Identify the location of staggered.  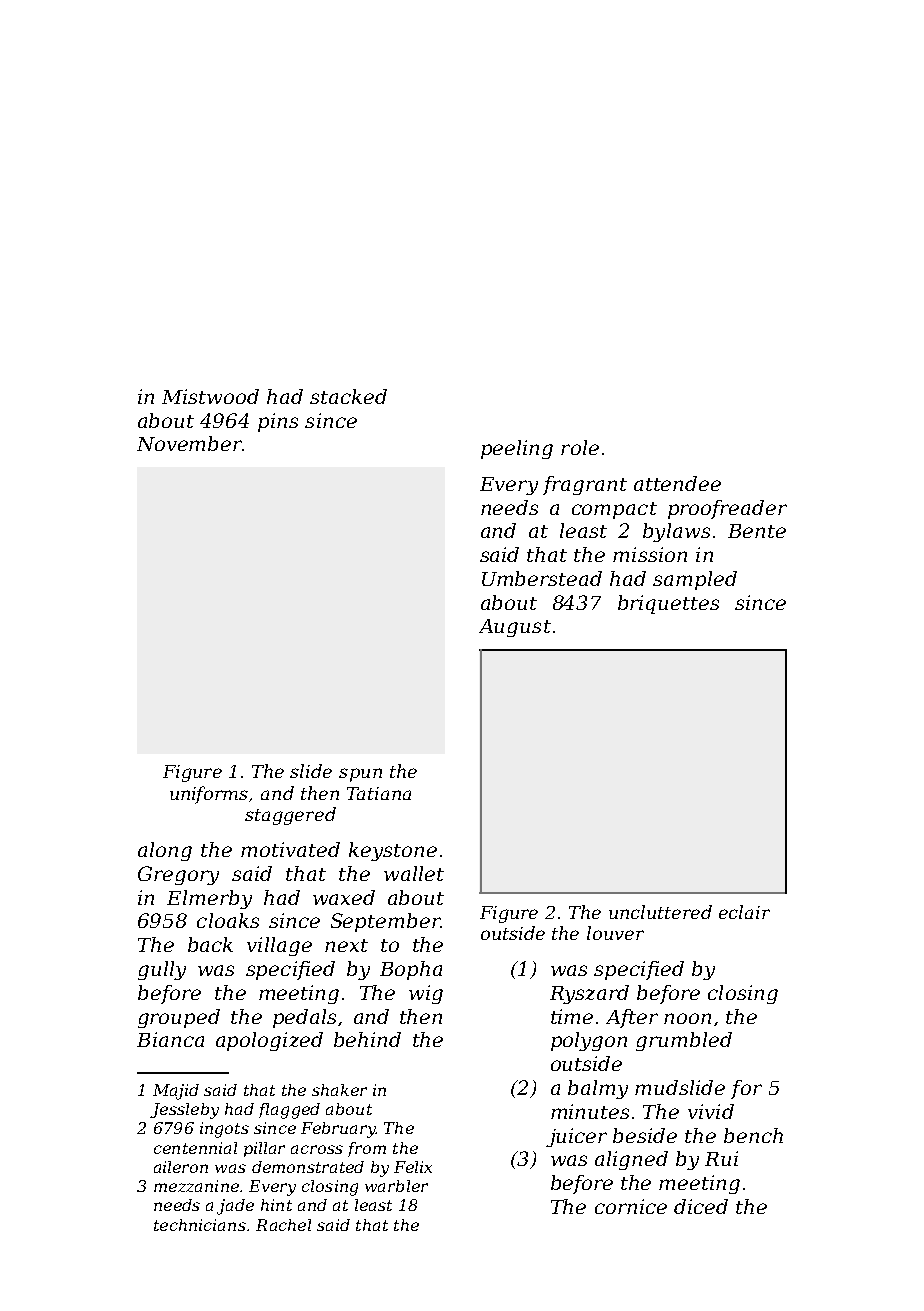
(290, 816).
